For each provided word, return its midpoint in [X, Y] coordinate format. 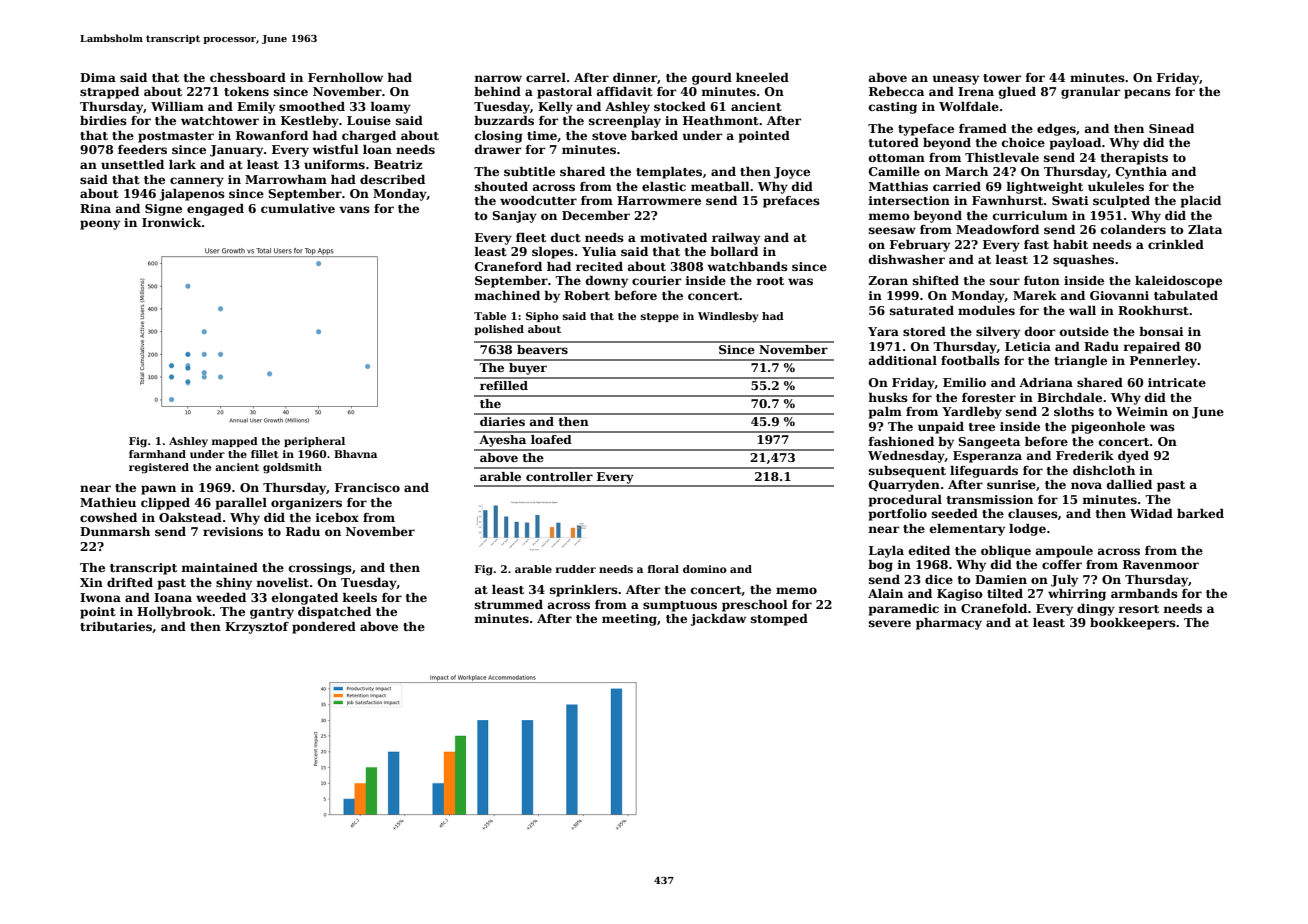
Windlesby [728, 317]
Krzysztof [257, 628]
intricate [1177, 382]
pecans [1147, 94]
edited [929, 550]
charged [369, 137]
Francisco [367, 487]
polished [499, 330]
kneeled [762, 77]
